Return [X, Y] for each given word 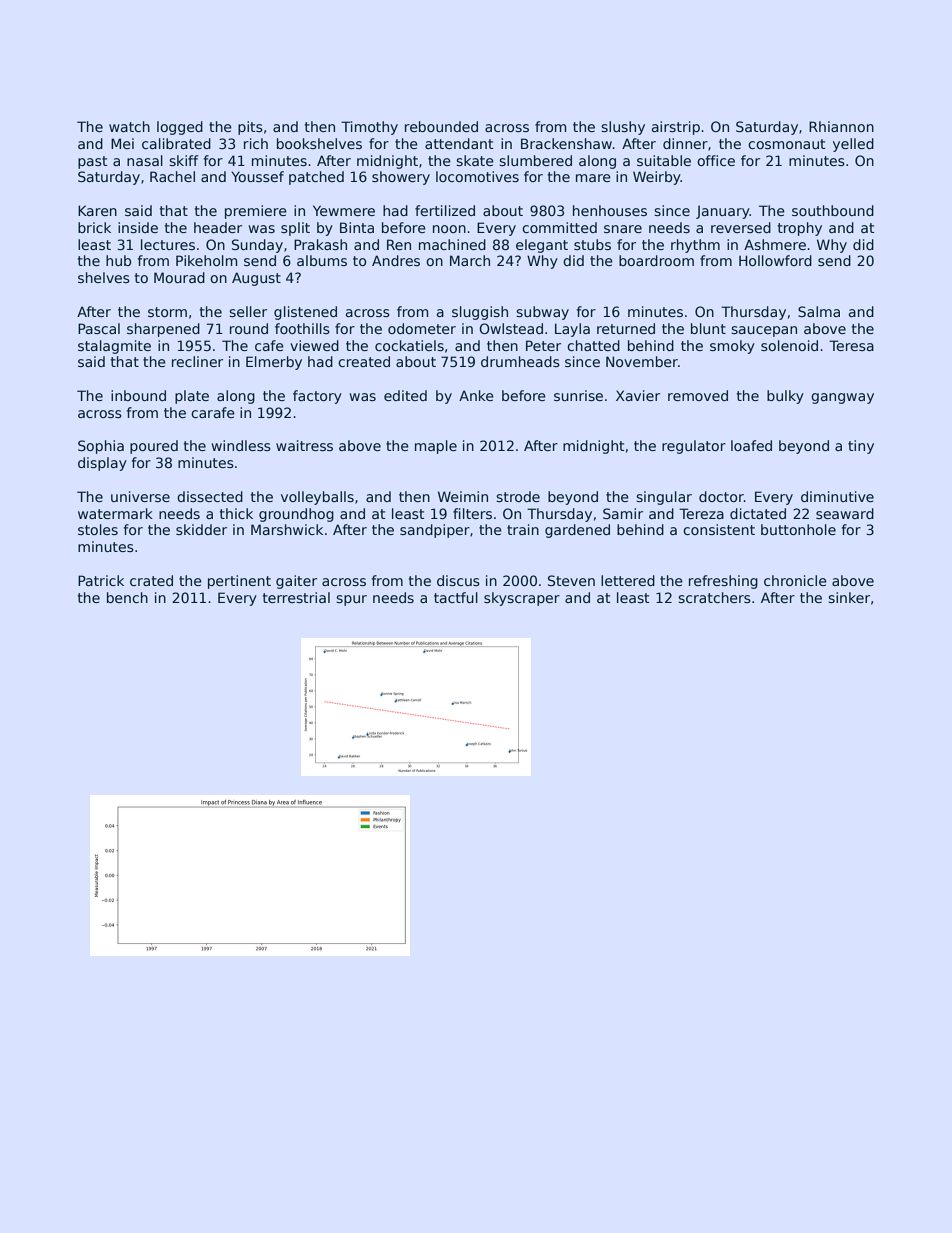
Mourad [179, 277]
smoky [732, 347]
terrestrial [296, 597]
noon [449, 229]
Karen [97, 210]
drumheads [520, 361]
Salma [819, 311]
